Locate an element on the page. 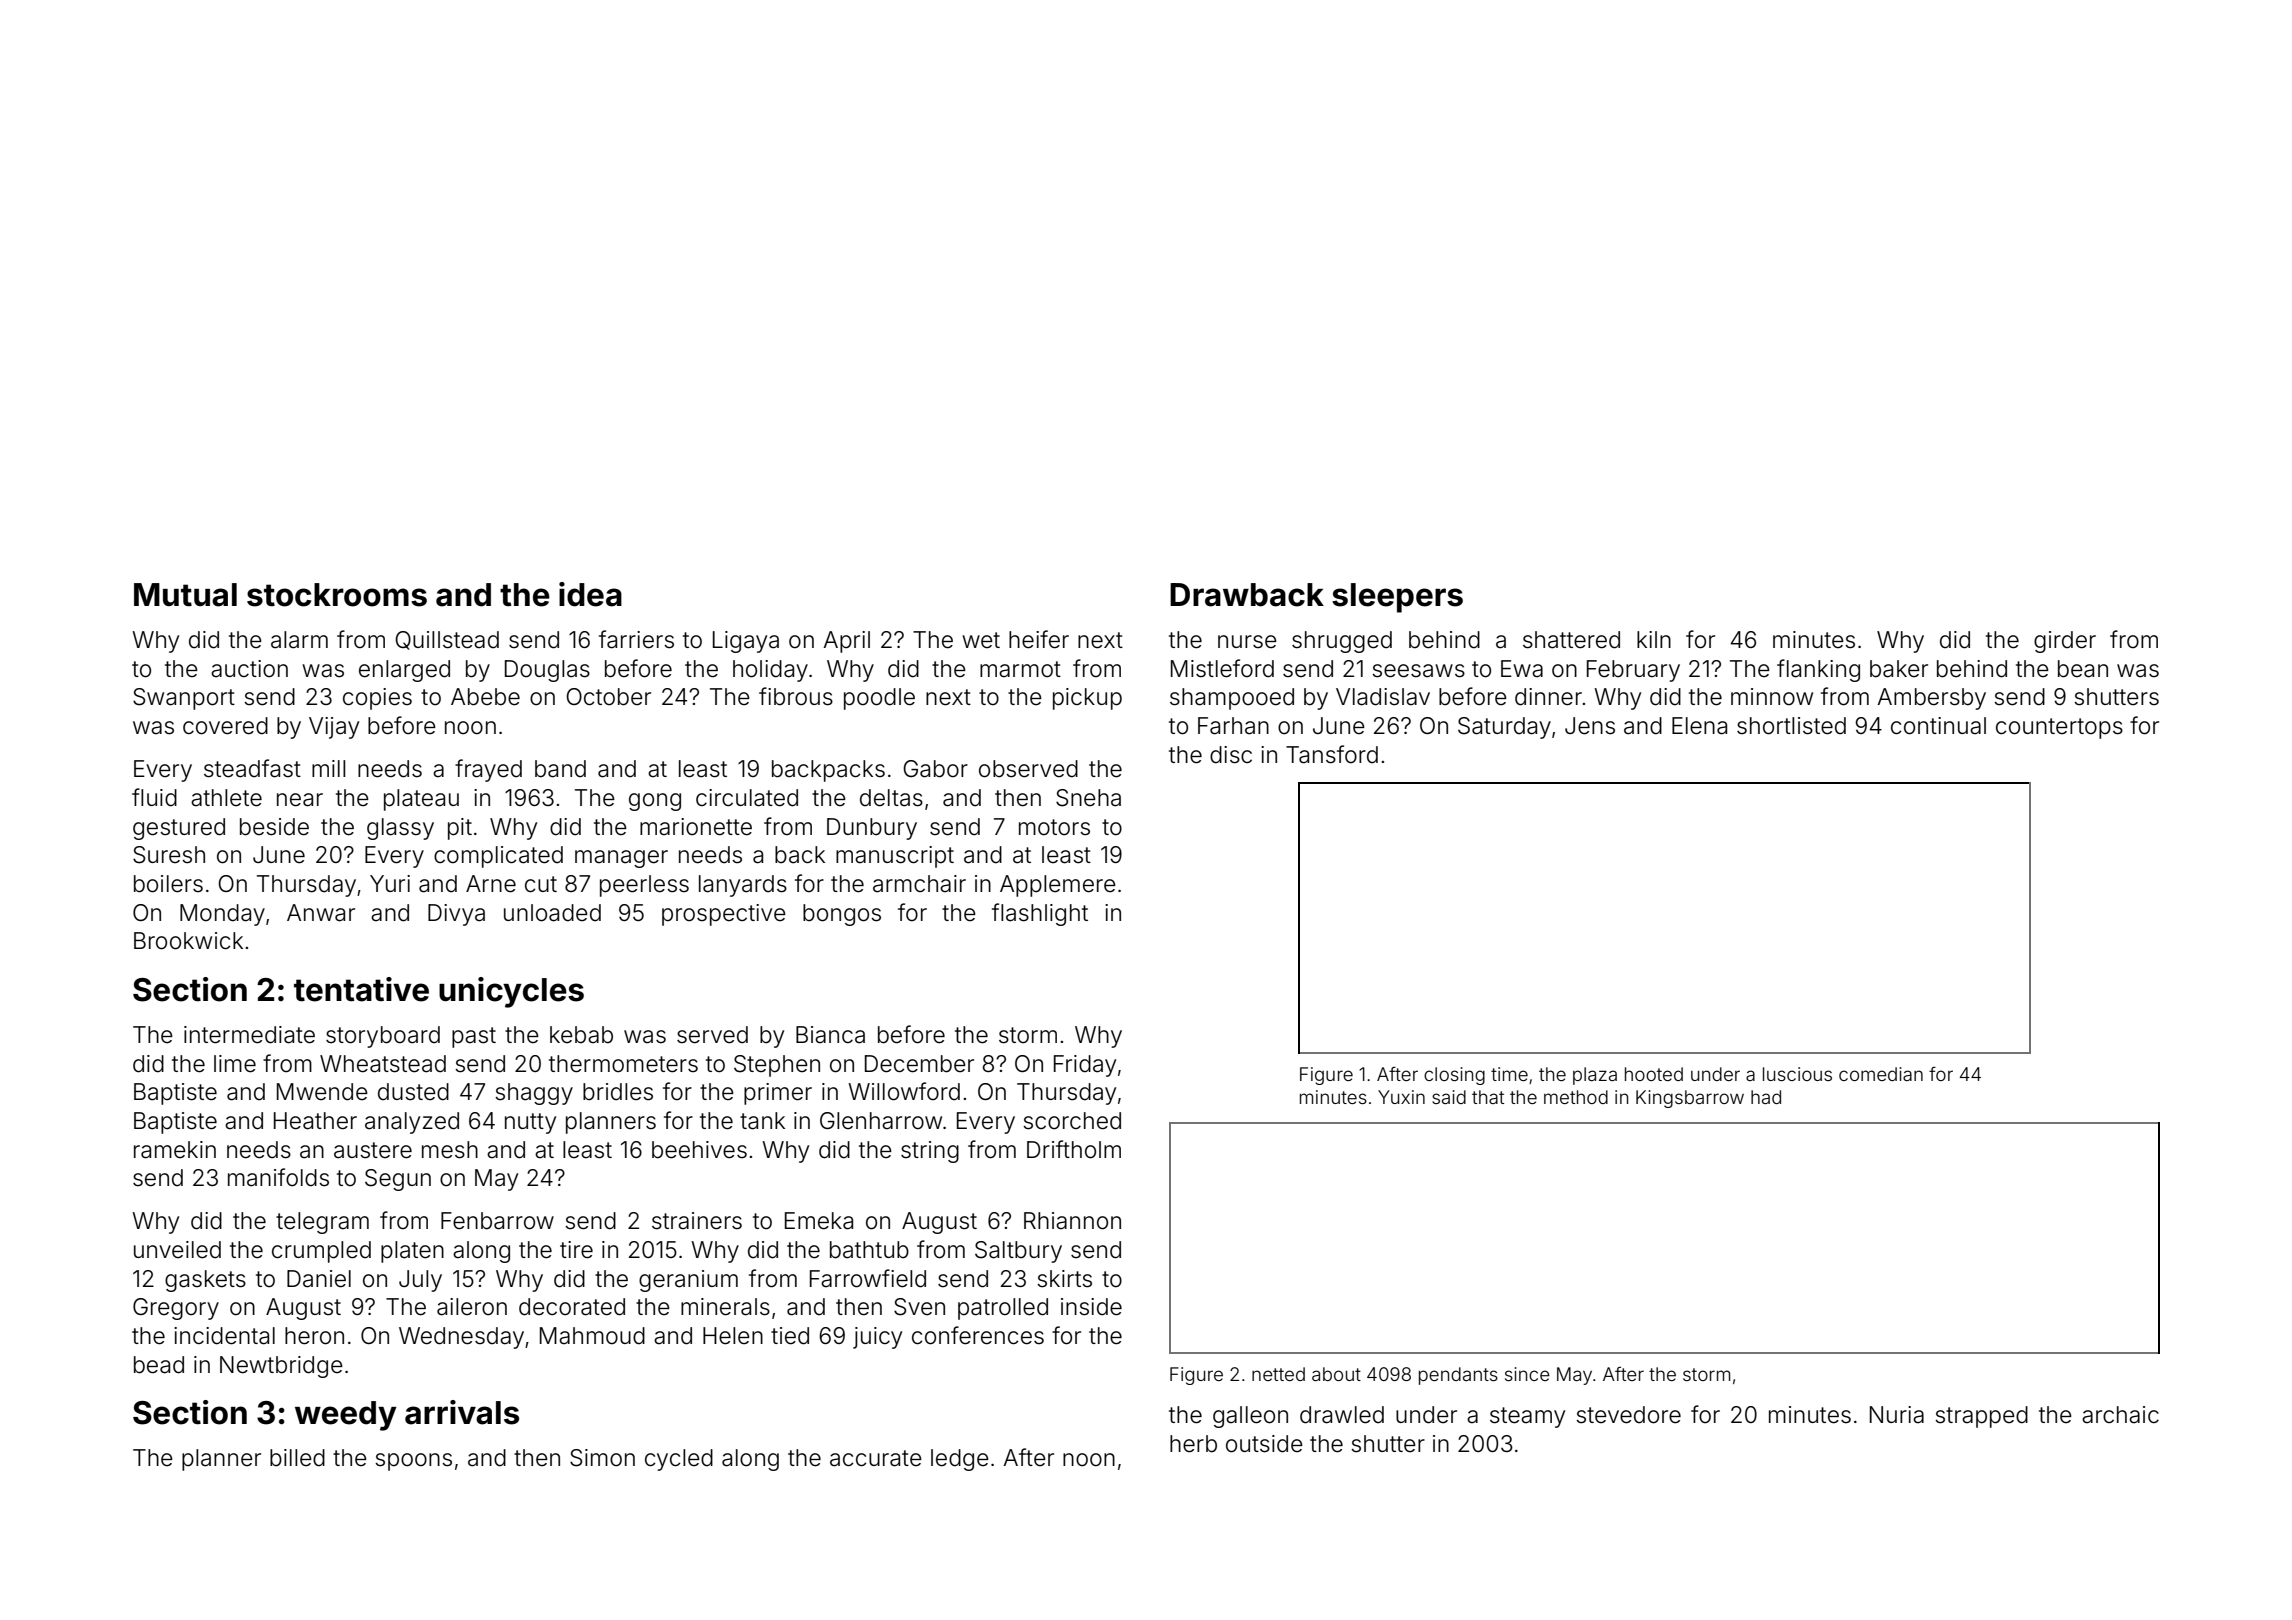  Mutual is located at coordinates (185, 595).
